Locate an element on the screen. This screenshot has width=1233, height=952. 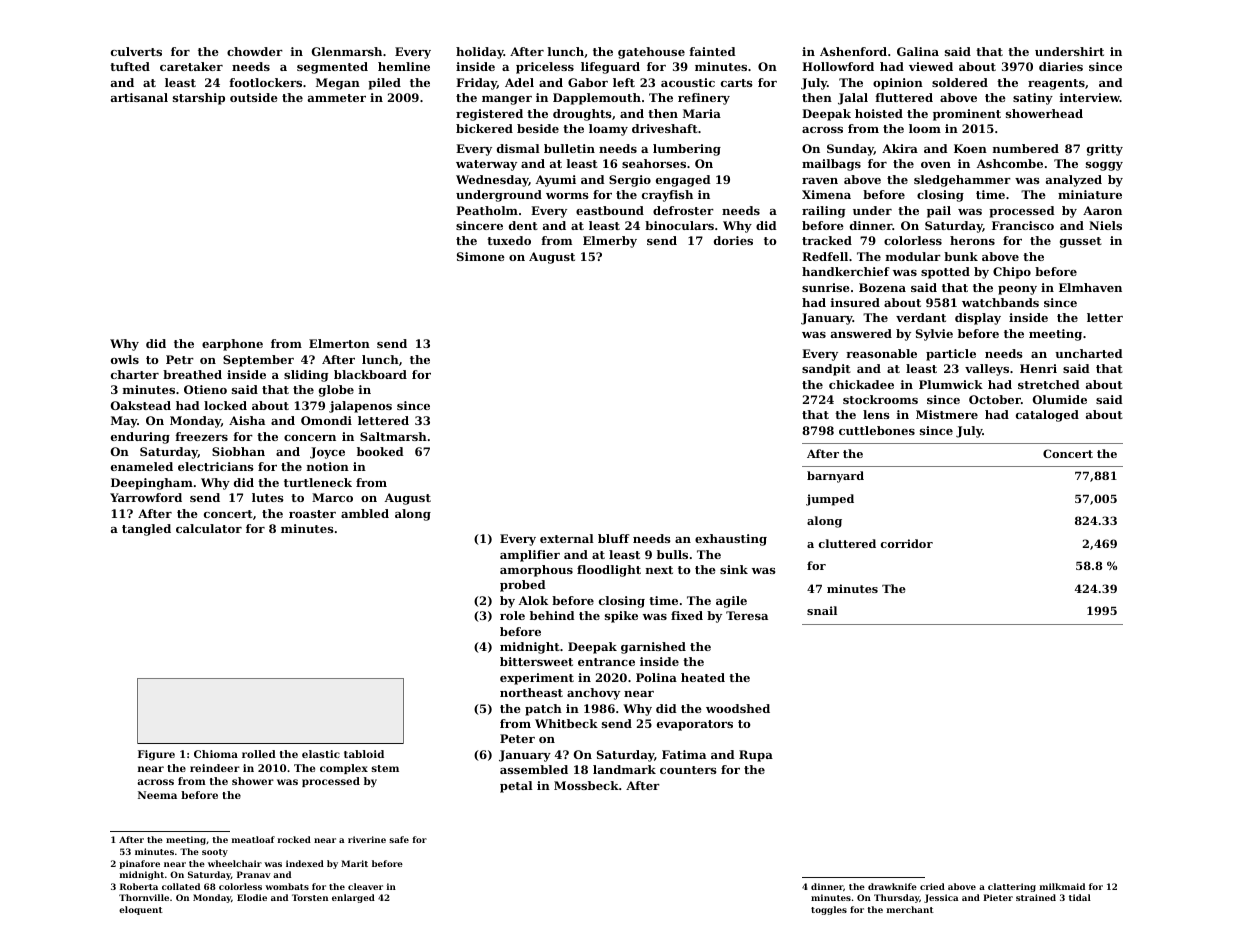
pinafore is located at coordinates (139, 864).
